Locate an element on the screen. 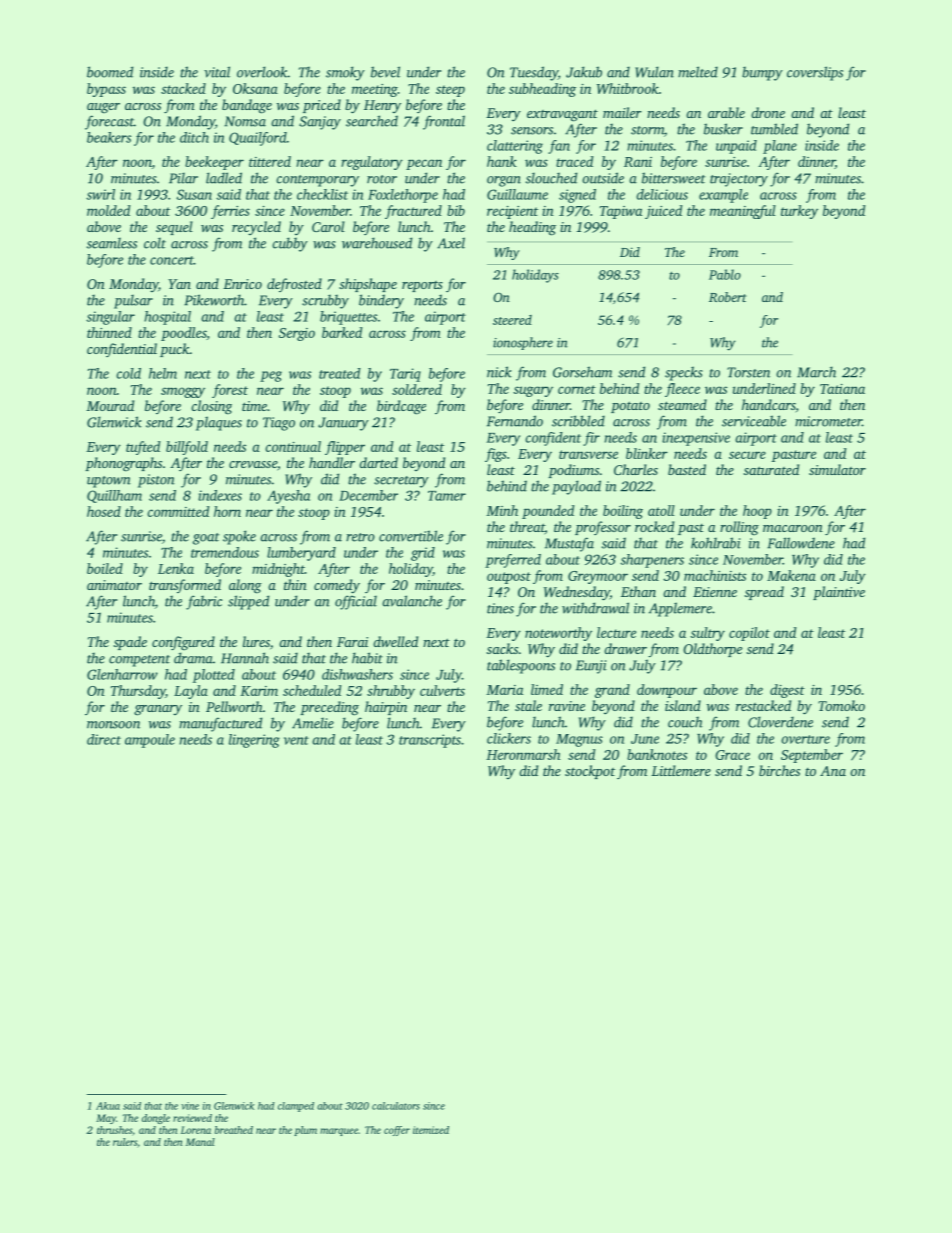  bevel is located at coordinates (385, 72).
